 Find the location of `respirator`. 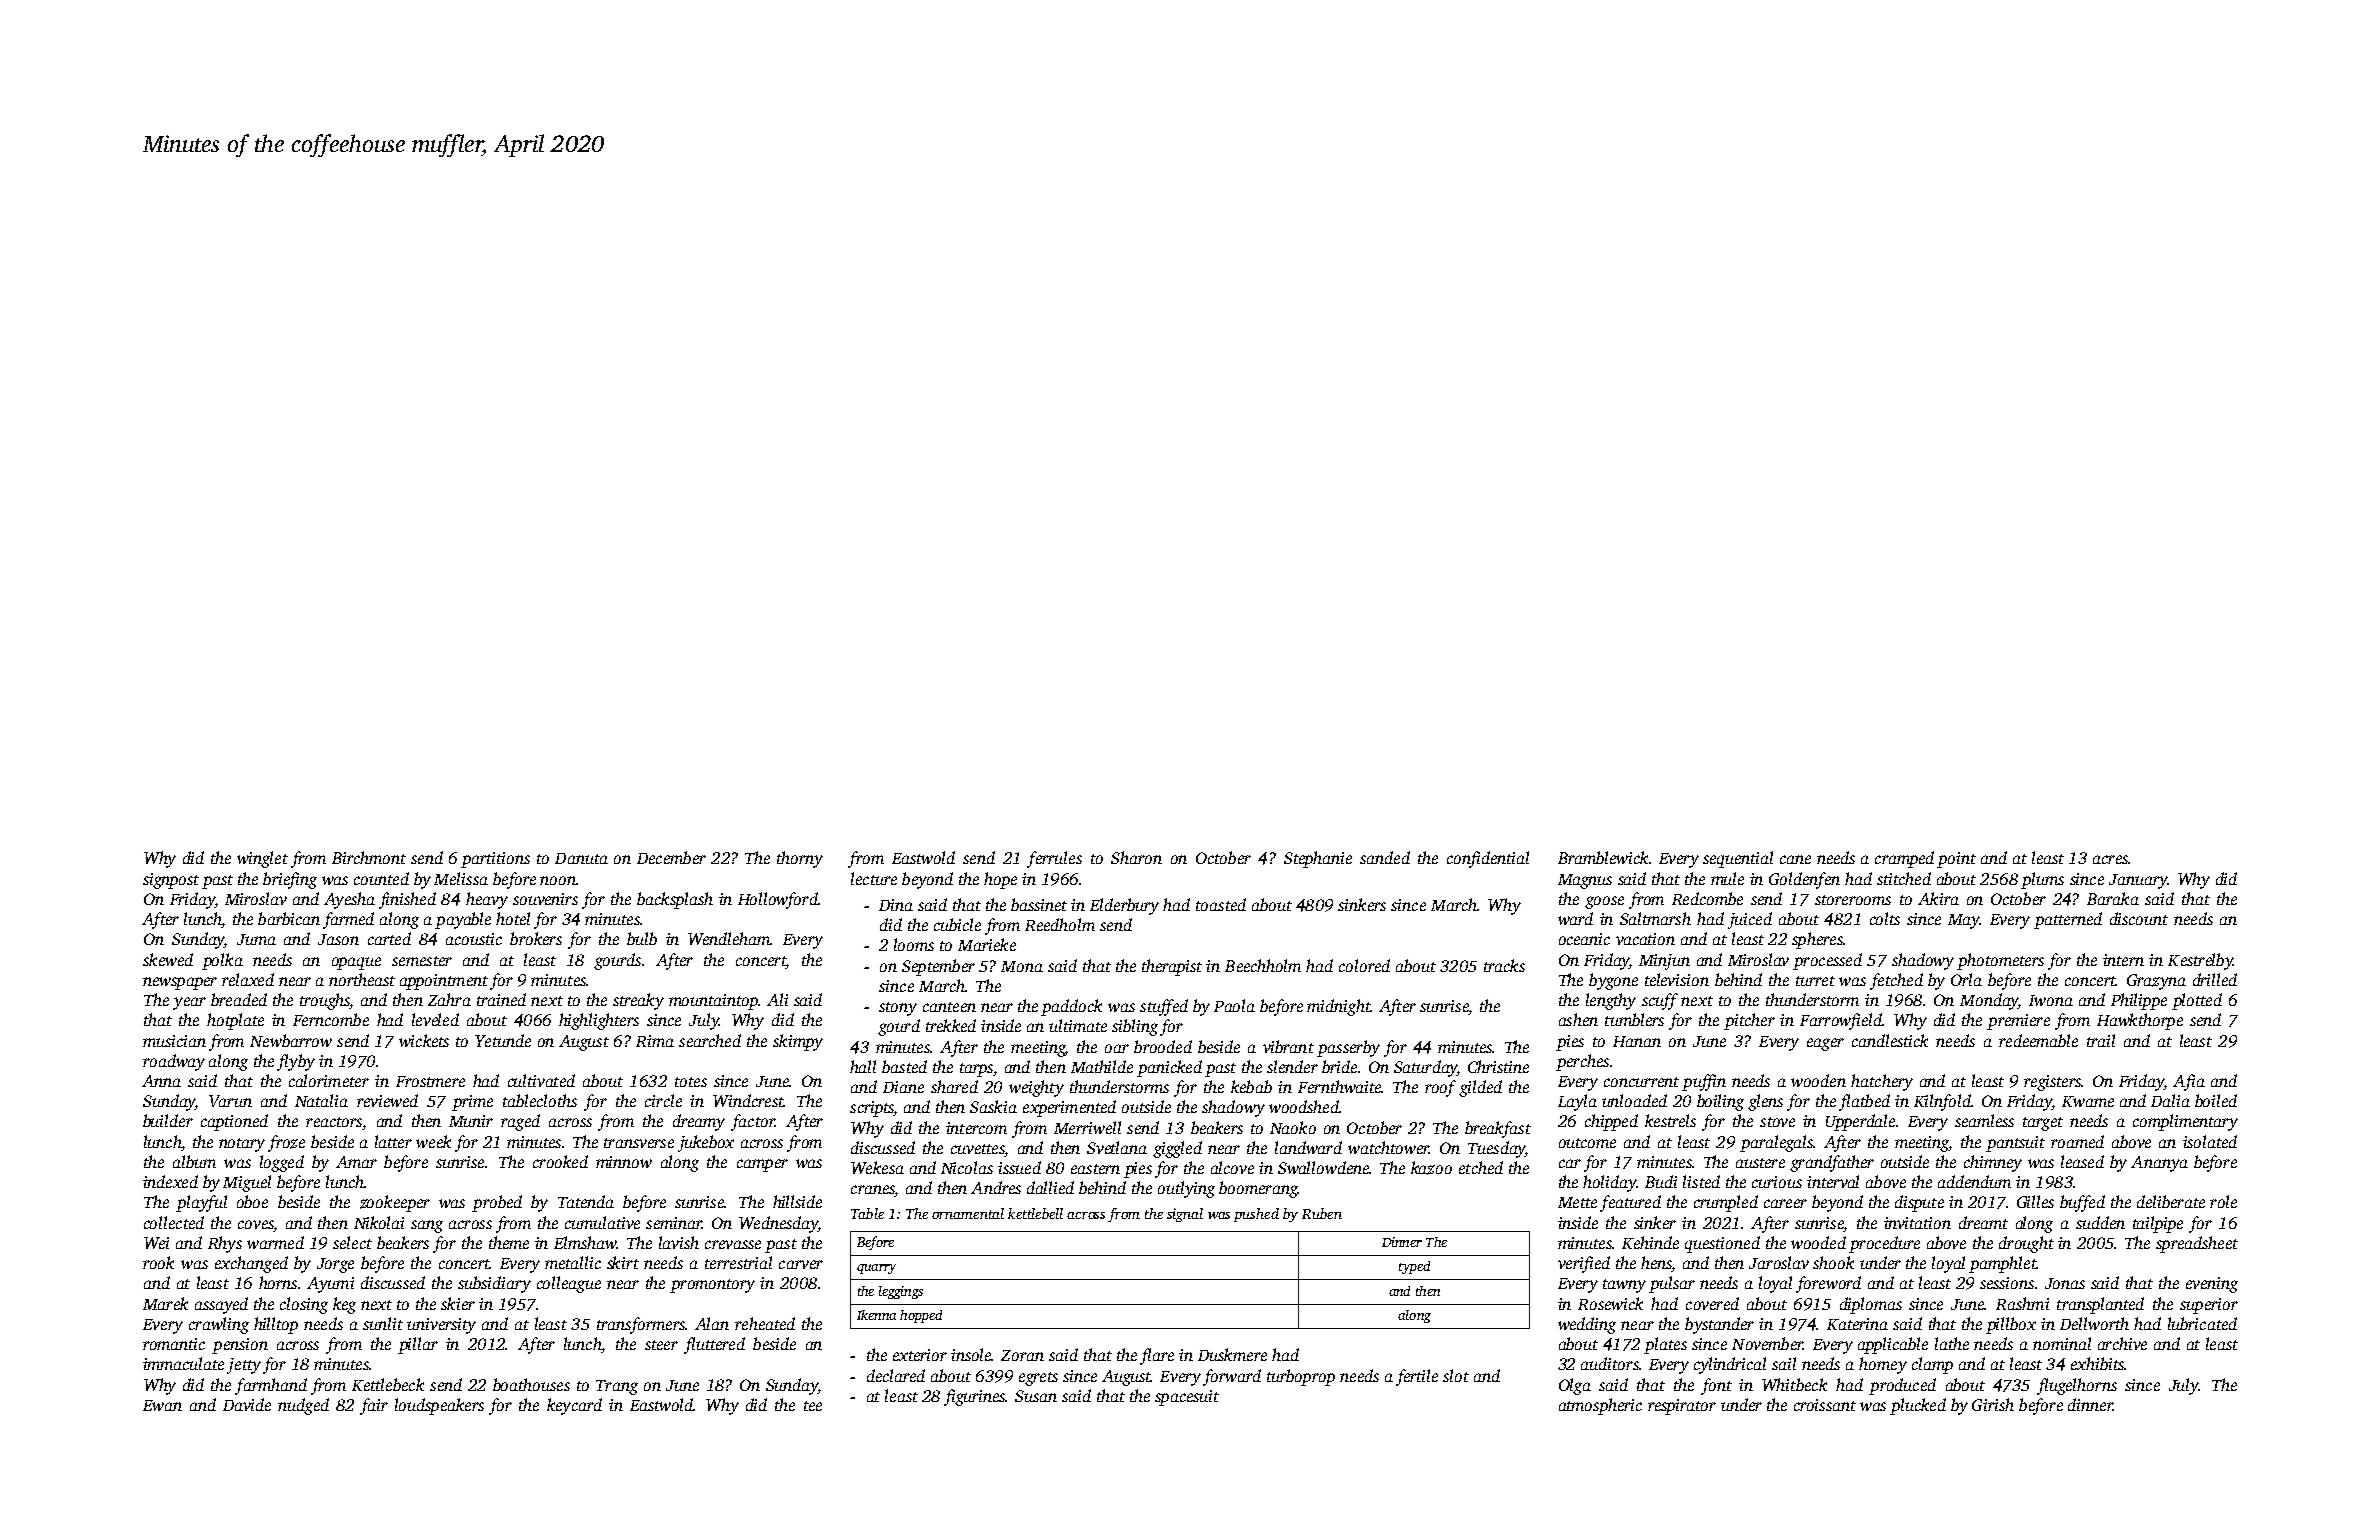

respirator is located at coordinates (1682, 1407).
